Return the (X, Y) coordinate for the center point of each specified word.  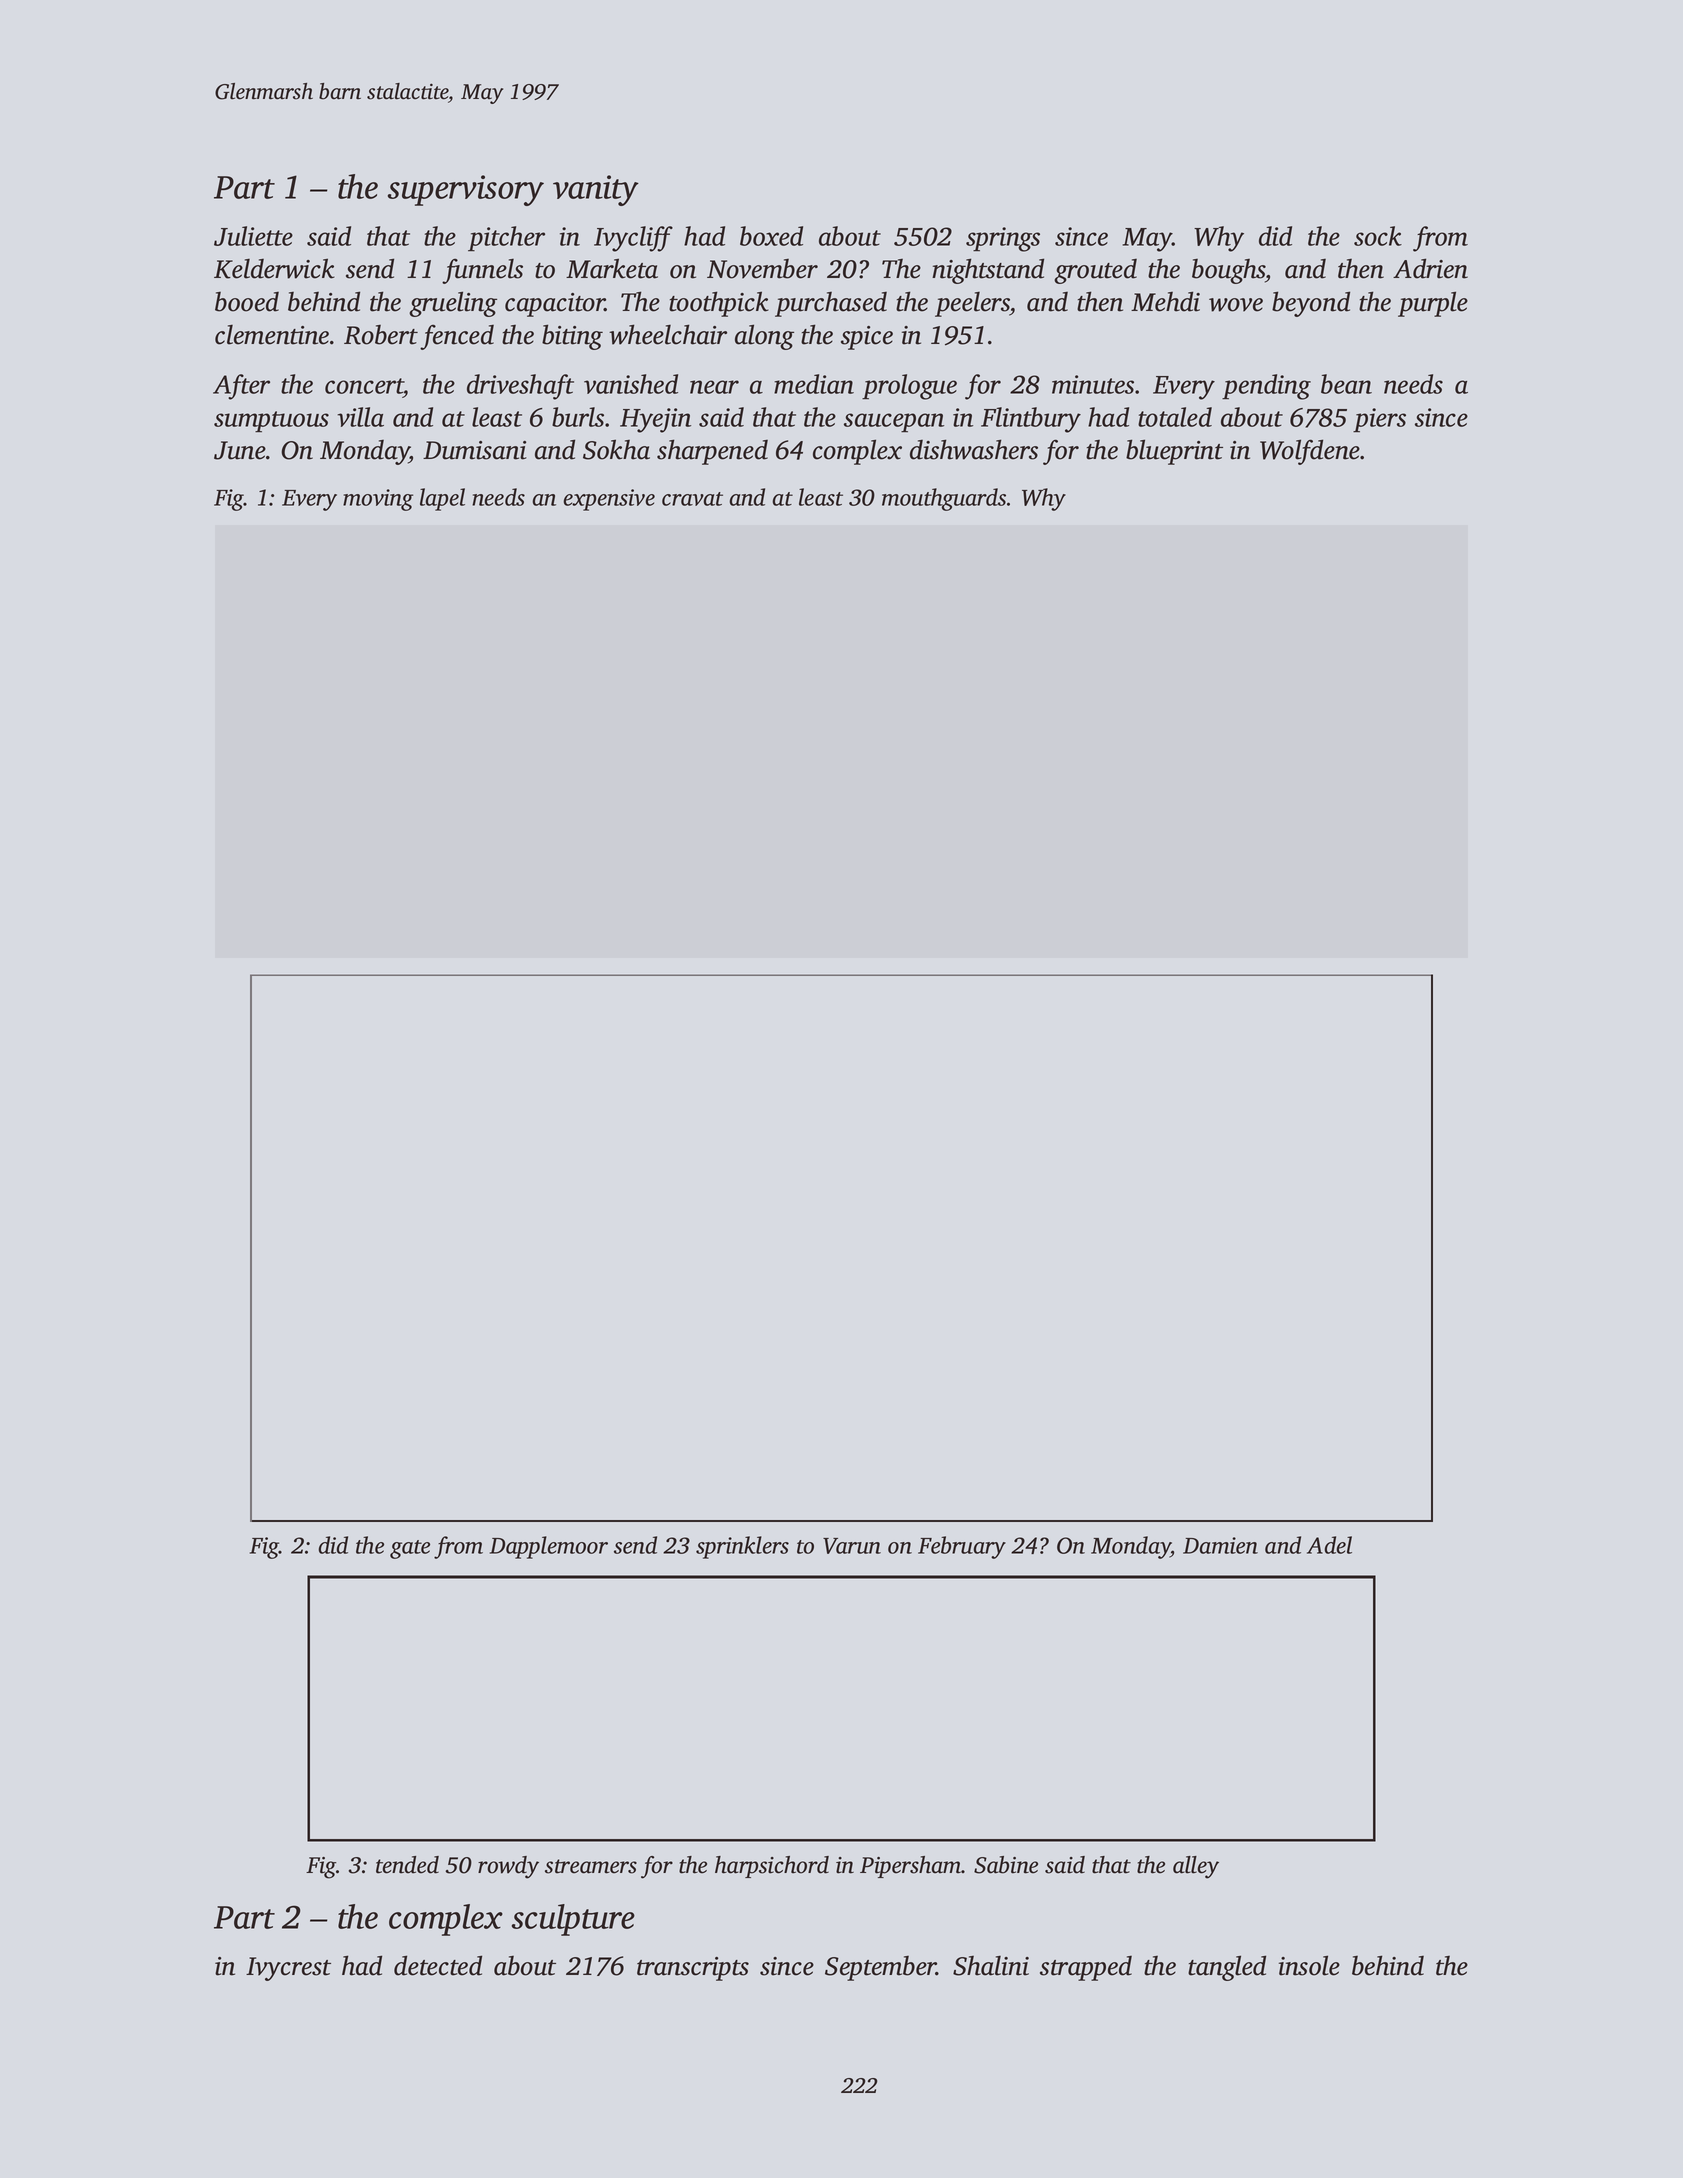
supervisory (466, 190)
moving (378, 500)
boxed (771, 236)
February (962, 1547)
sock (1378, 236)
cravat (692, 499)
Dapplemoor (549, 1547)
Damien (1220, 1545)
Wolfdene (1310, 452)
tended (407, 1865)
